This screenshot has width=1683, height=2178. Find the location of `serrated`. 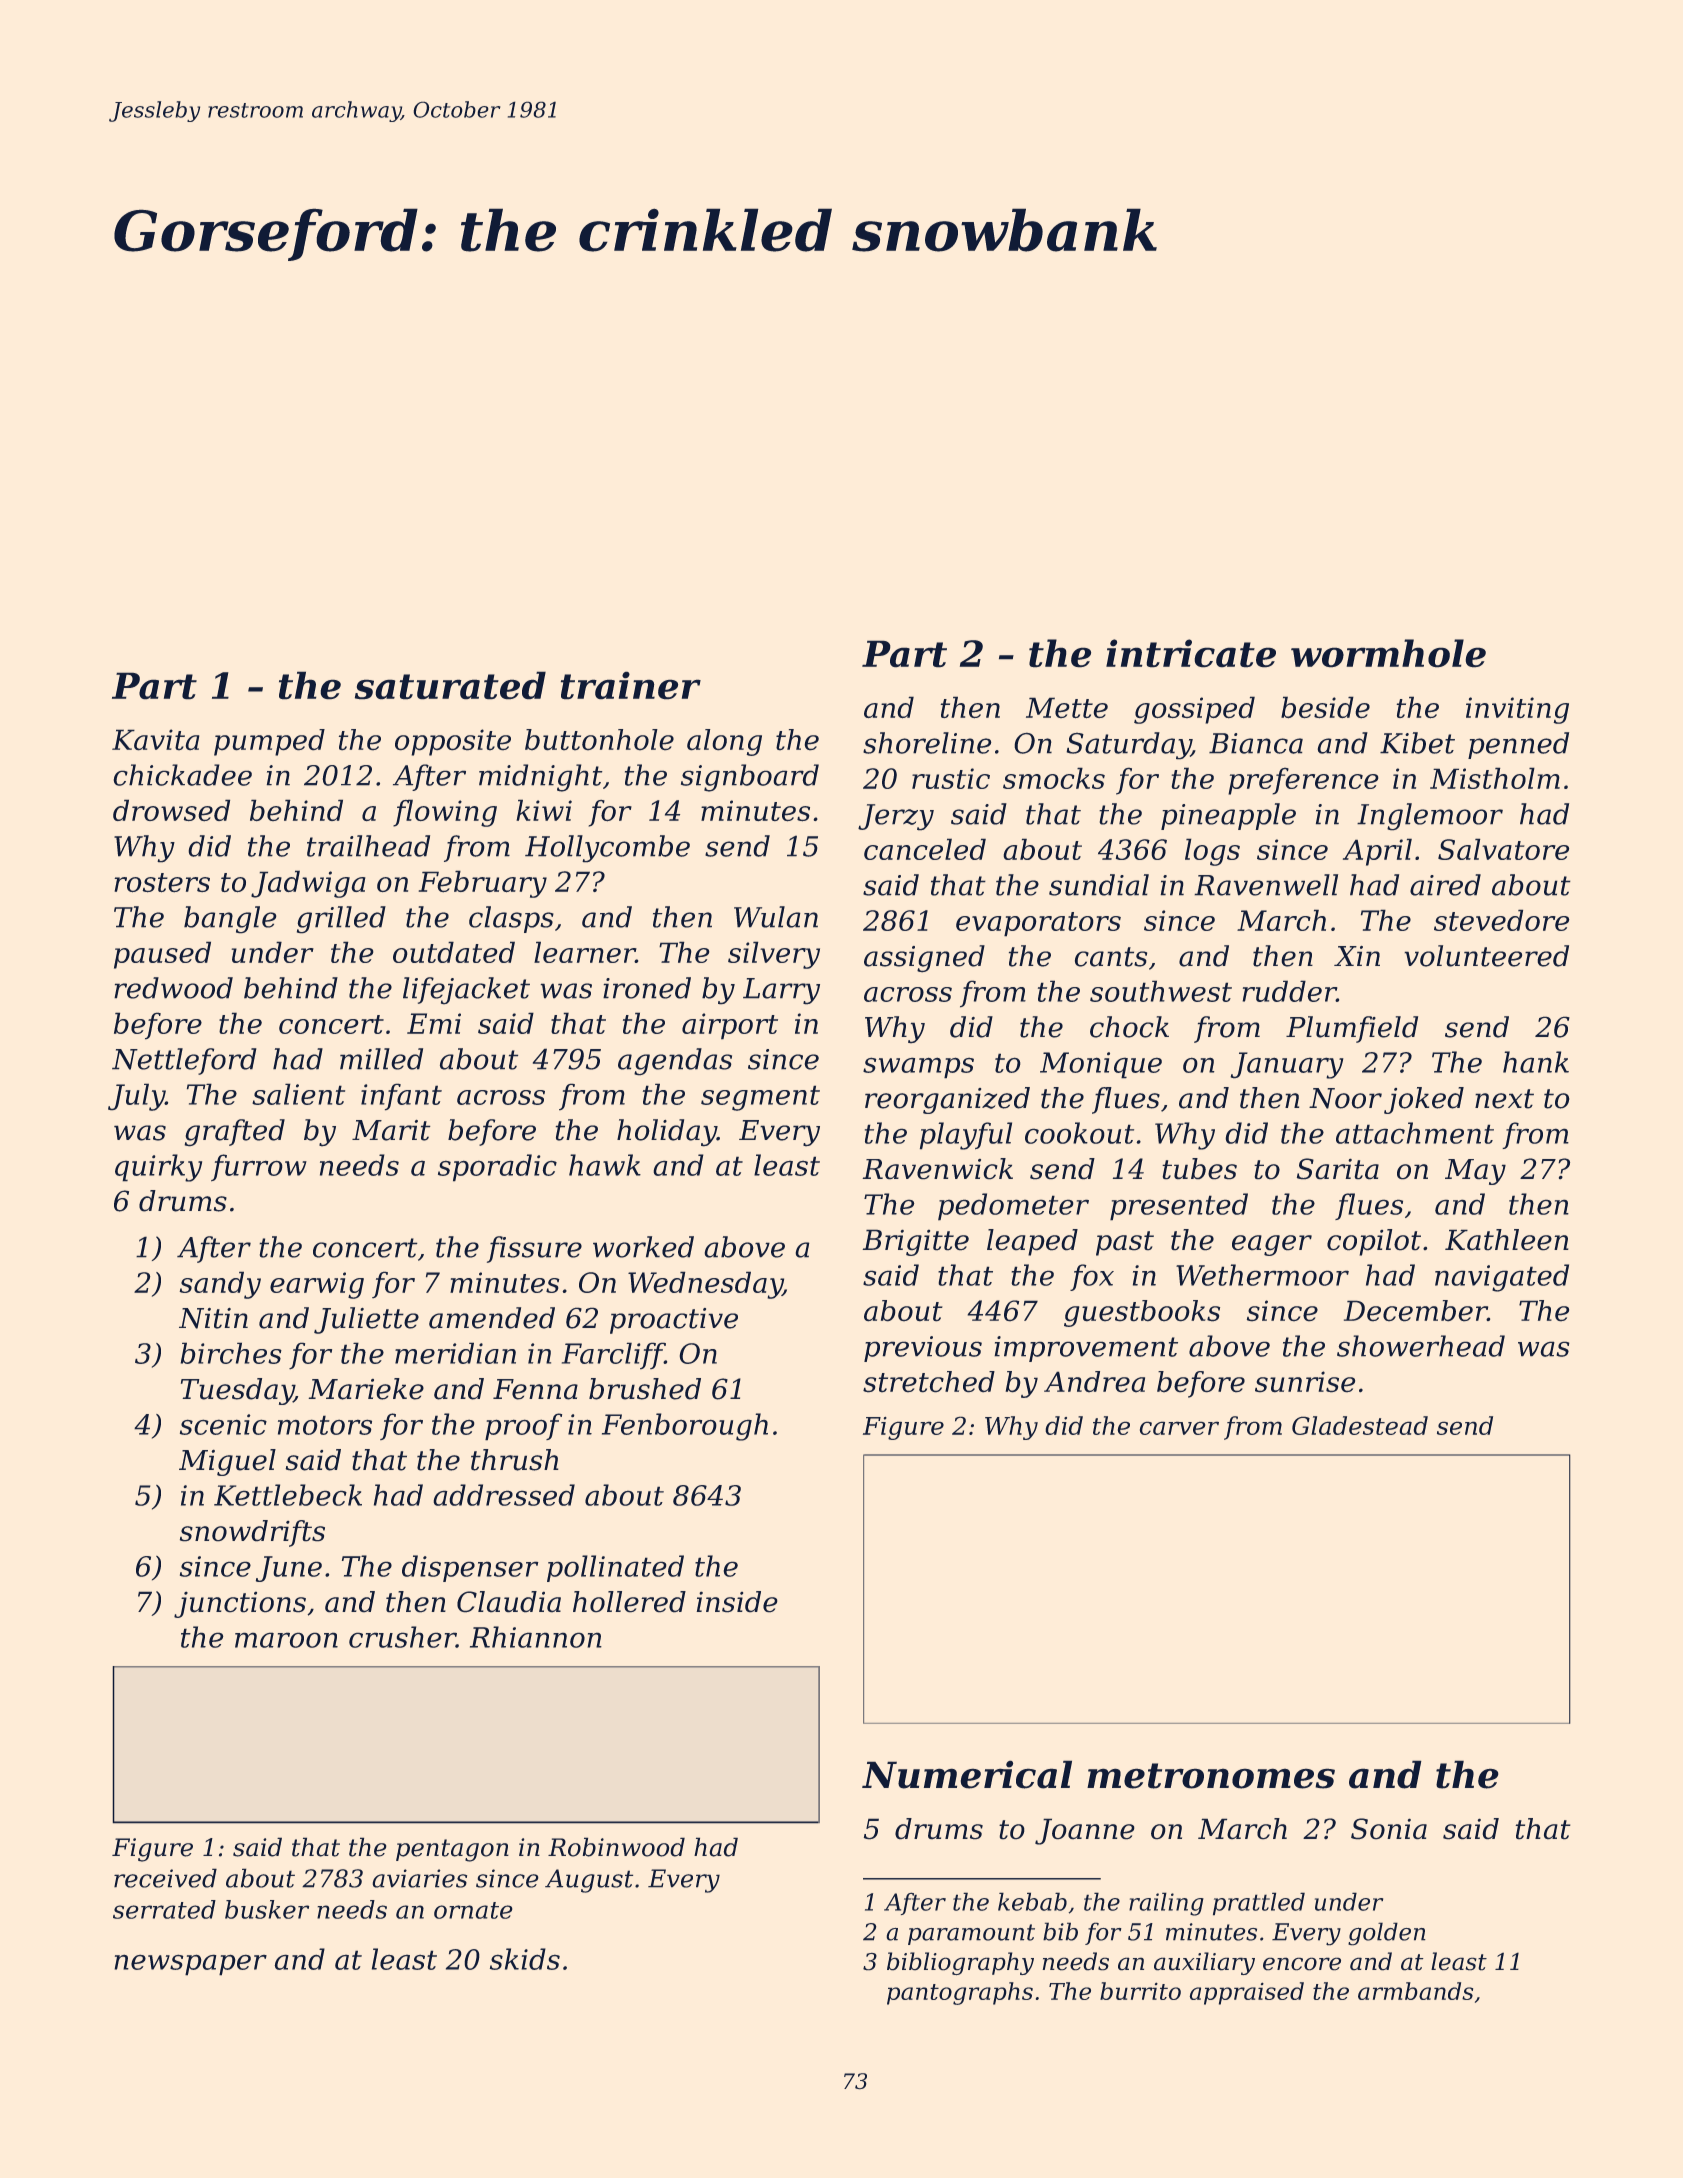

serrated is located at coordinates (164, 1909).
